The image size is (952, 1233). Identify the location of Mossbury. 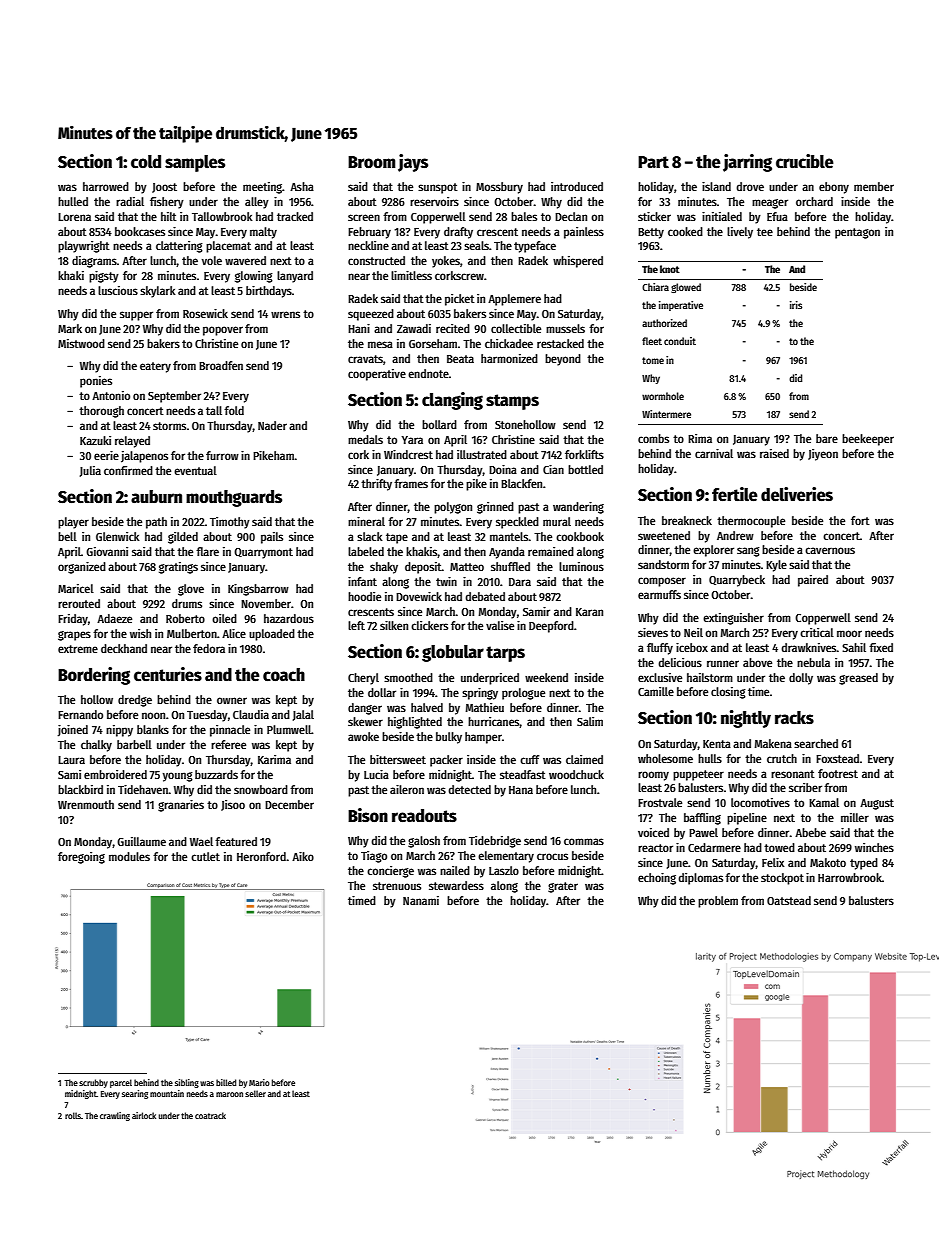
(499, 188).
